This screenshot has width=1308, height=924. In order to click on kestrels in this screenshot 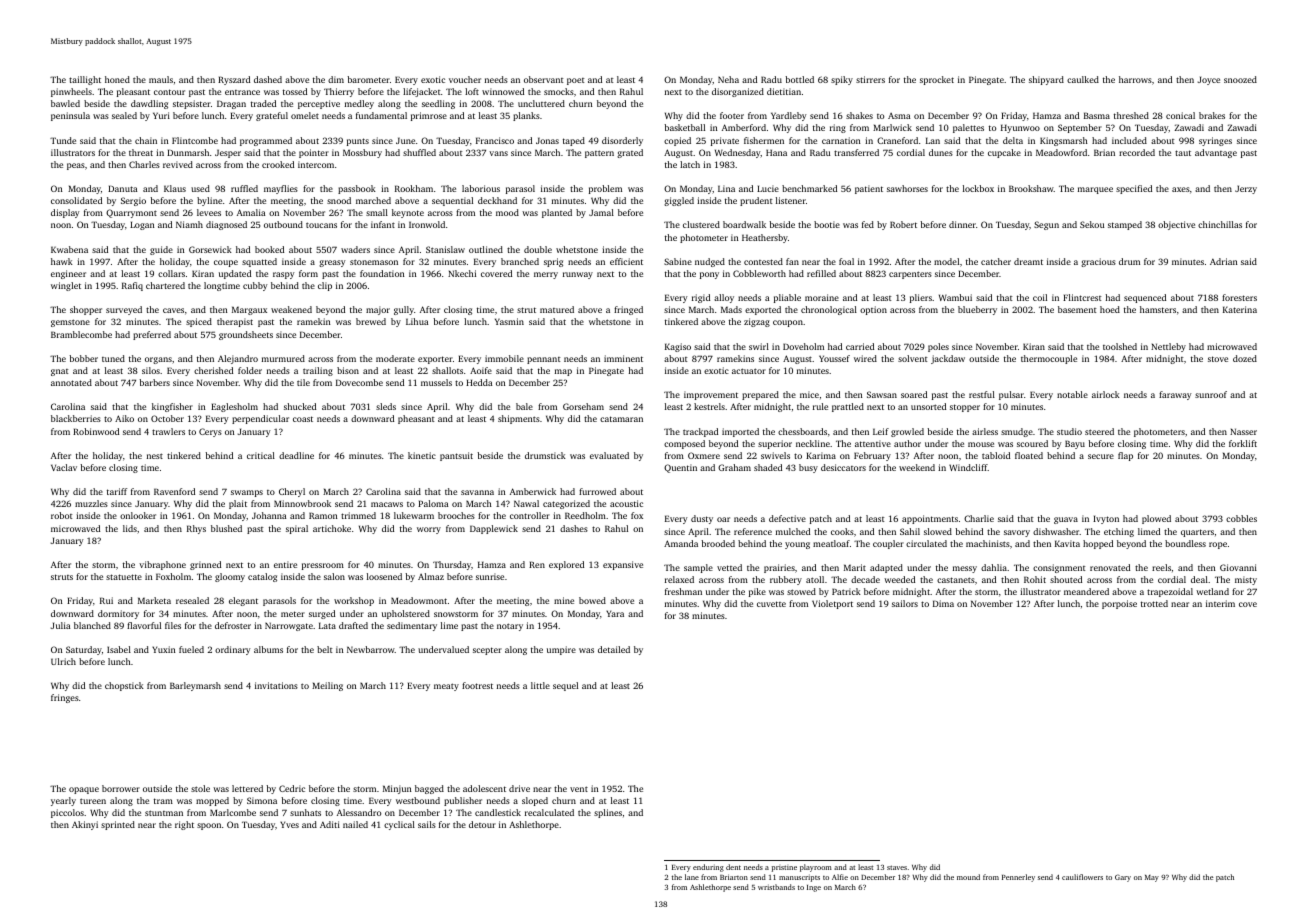, I will do `click(709, 406)`.
